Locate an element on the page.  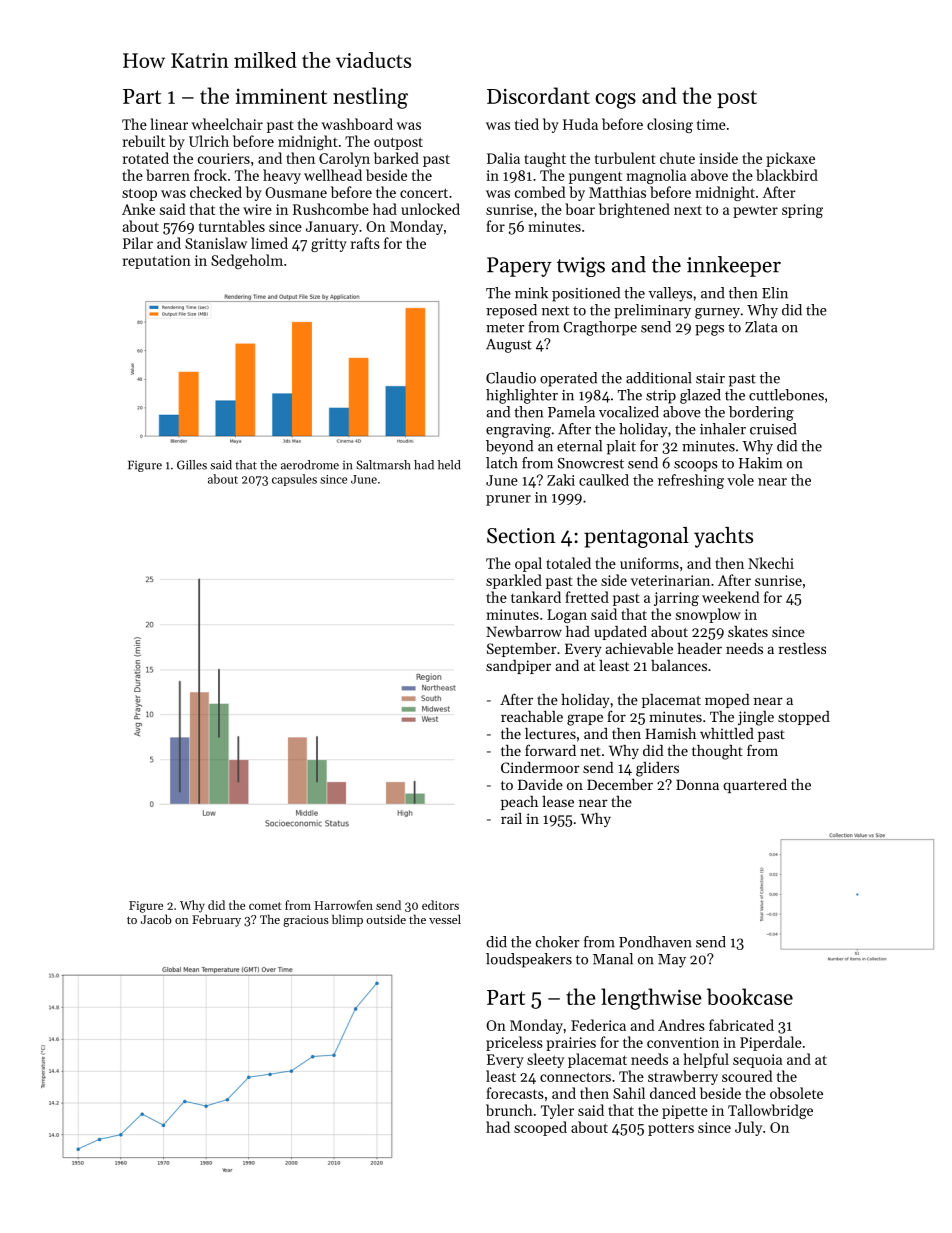
Jacob is located at coordinates (156, 919).
